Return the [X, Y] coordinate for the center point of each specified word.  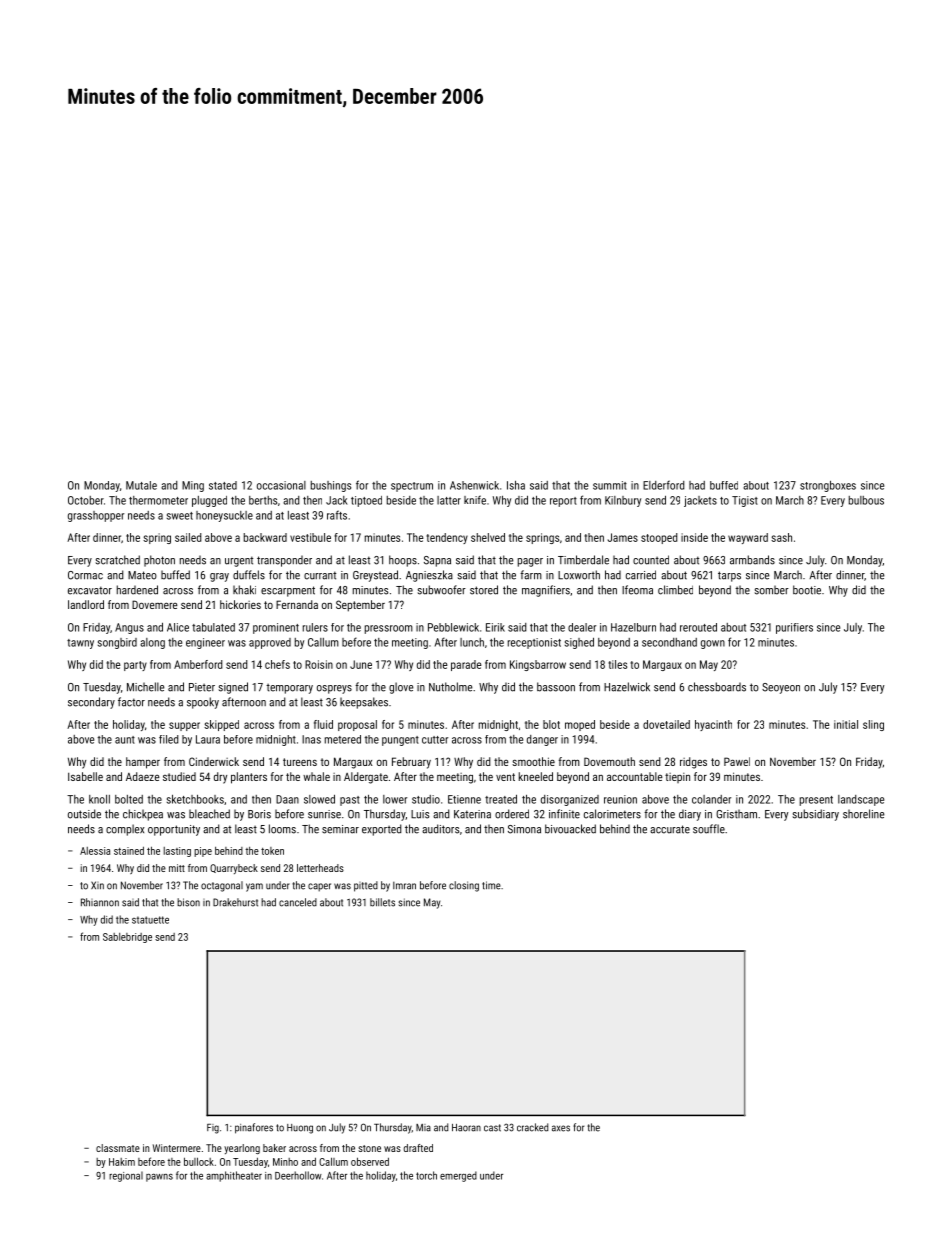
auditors [440, 829]
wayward [748, 538]
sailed [188, 537]
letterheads [320, 868]
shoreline [863, 814]
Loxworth [579, 575]
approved [270, 643]
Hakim [122, 1162]
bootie [807, 590]
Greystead [375, 576]
